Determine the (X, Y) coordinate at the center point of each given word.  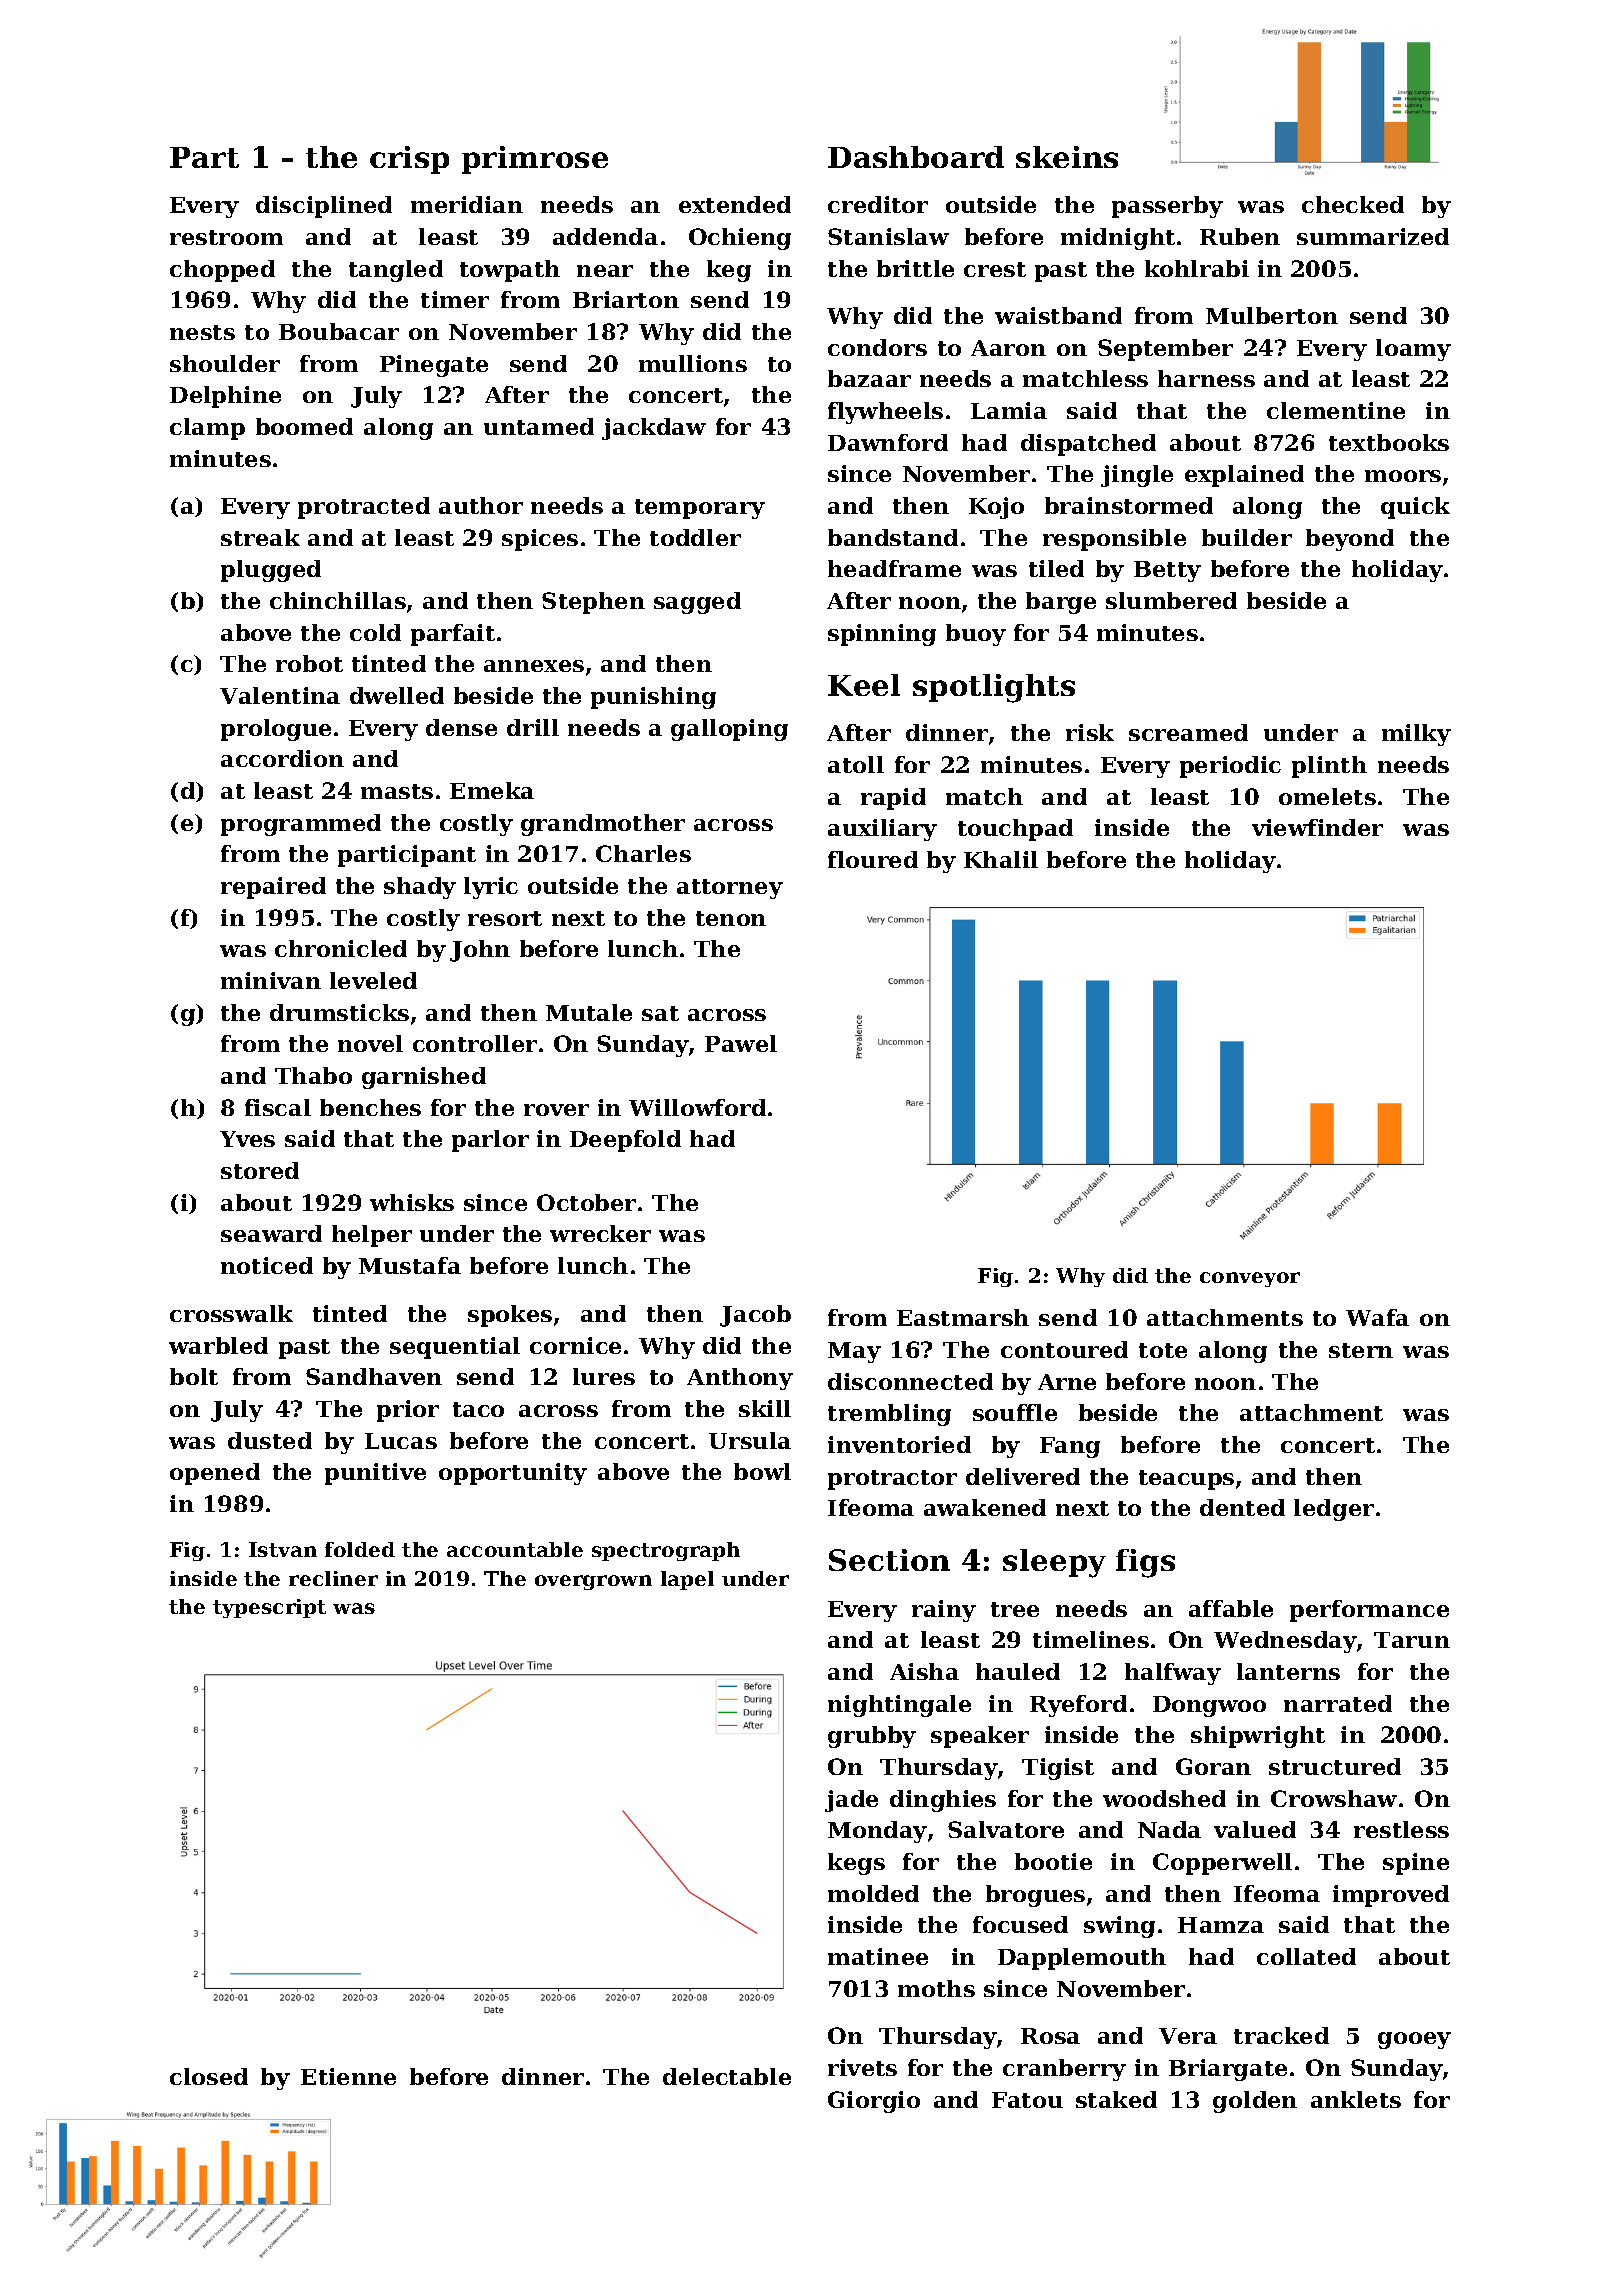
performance (1369, 1611)
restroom (226, 237)
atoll (856, 764)
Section (889, 1560)
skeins (1067, 157)
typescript (269, 1608)
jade (851, 1801)
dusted (270, 1440)
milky (1416, 735)
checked (1353, 204)
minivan (271, 980)
